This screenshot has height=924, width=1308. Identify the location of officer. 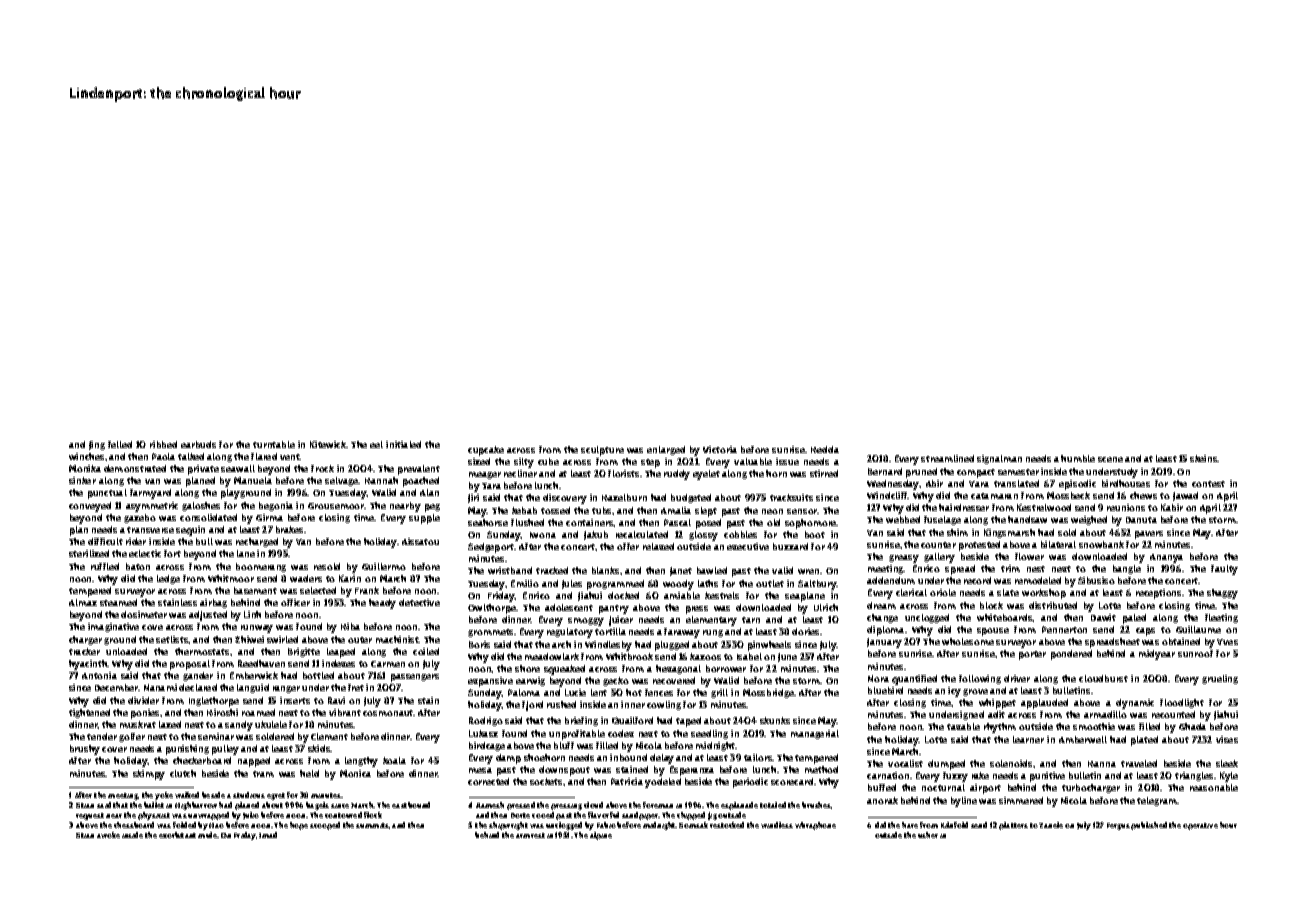
(295, 602).
